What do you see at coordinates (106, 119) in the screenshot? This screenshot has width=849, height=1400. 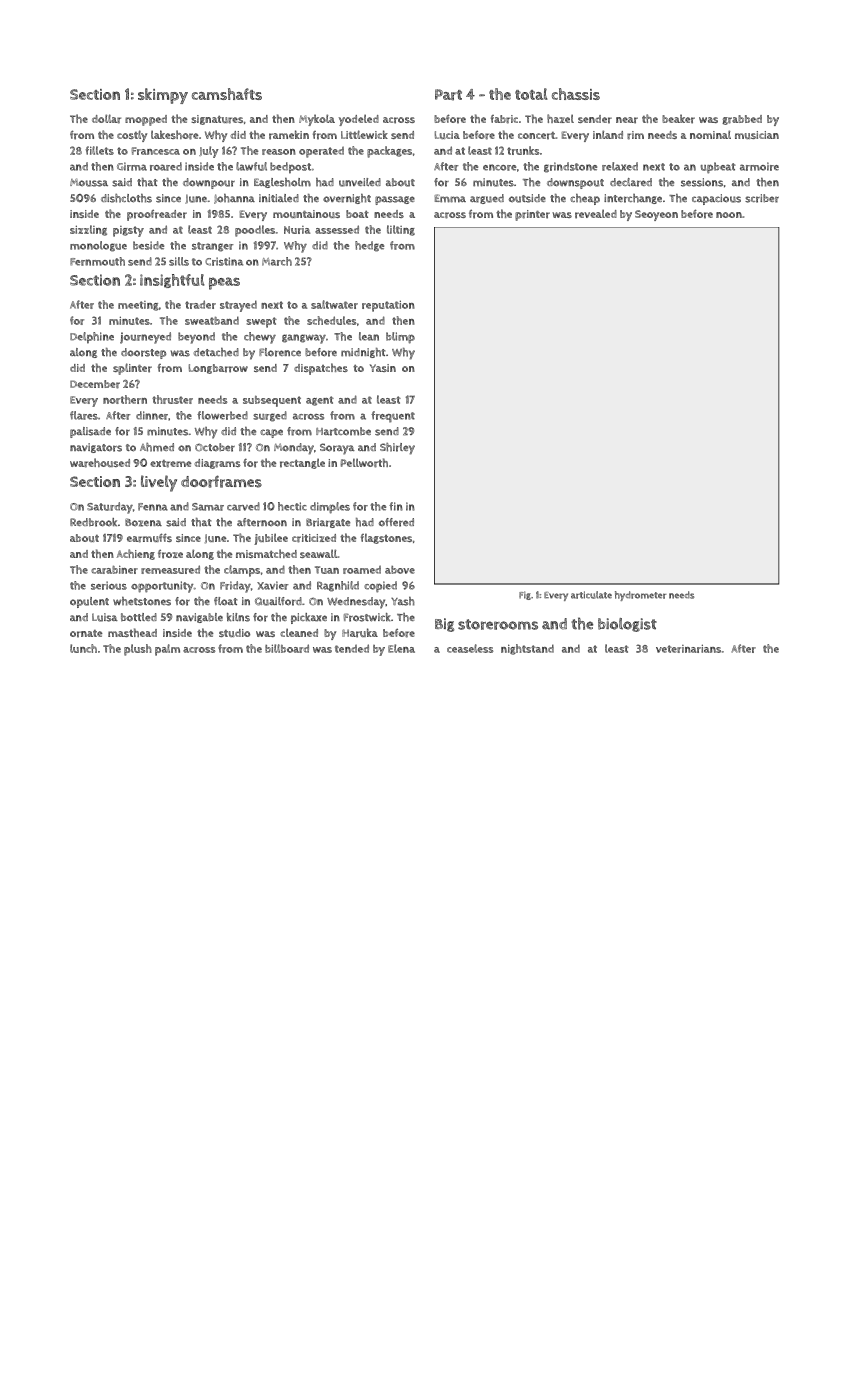 I see `dollar` at bounding box center [106, 119].
